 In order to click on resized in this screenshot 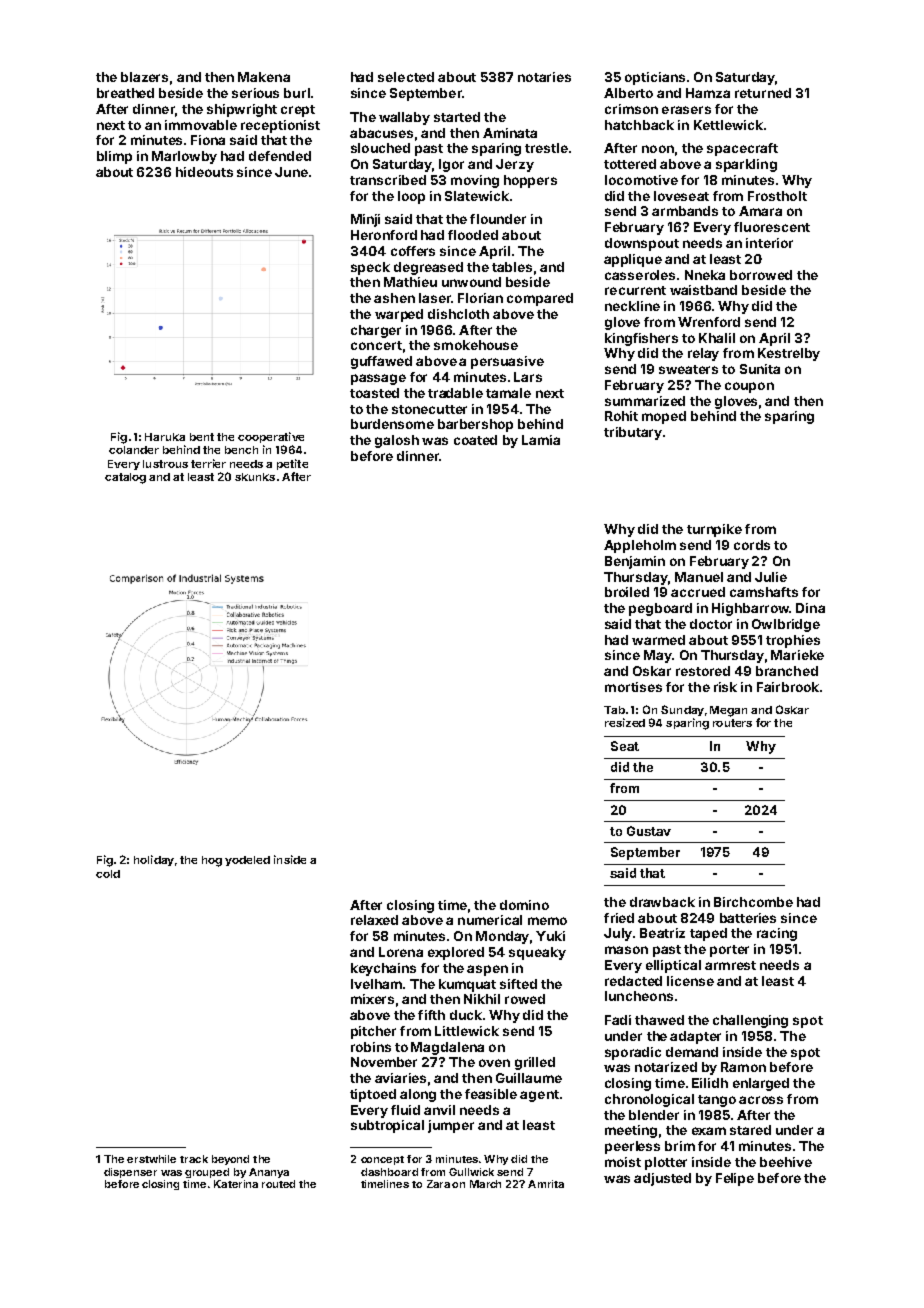, I will do `click(625, 722)`.
